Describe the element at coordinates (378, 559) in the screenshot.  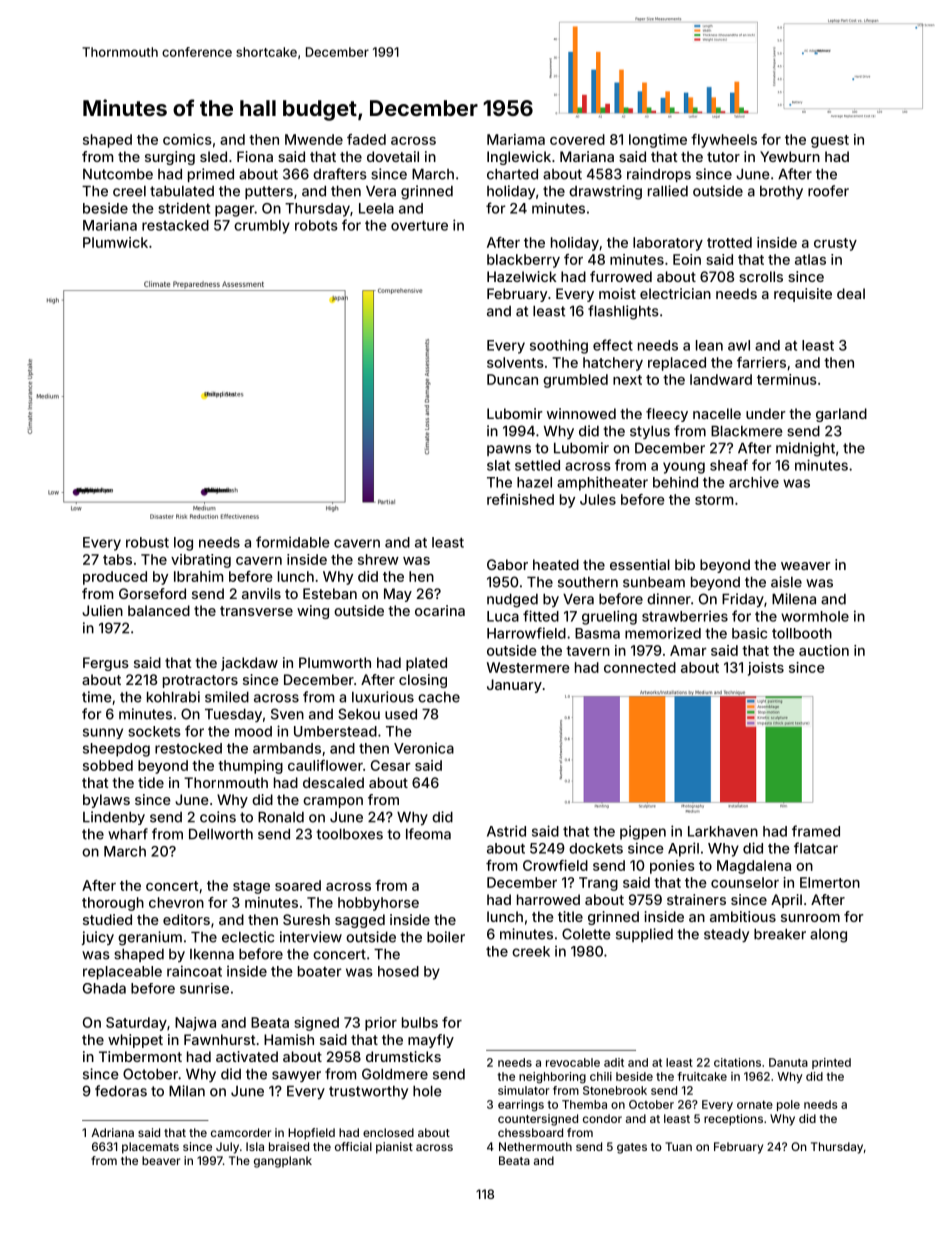
I see `shrew` at that location.
